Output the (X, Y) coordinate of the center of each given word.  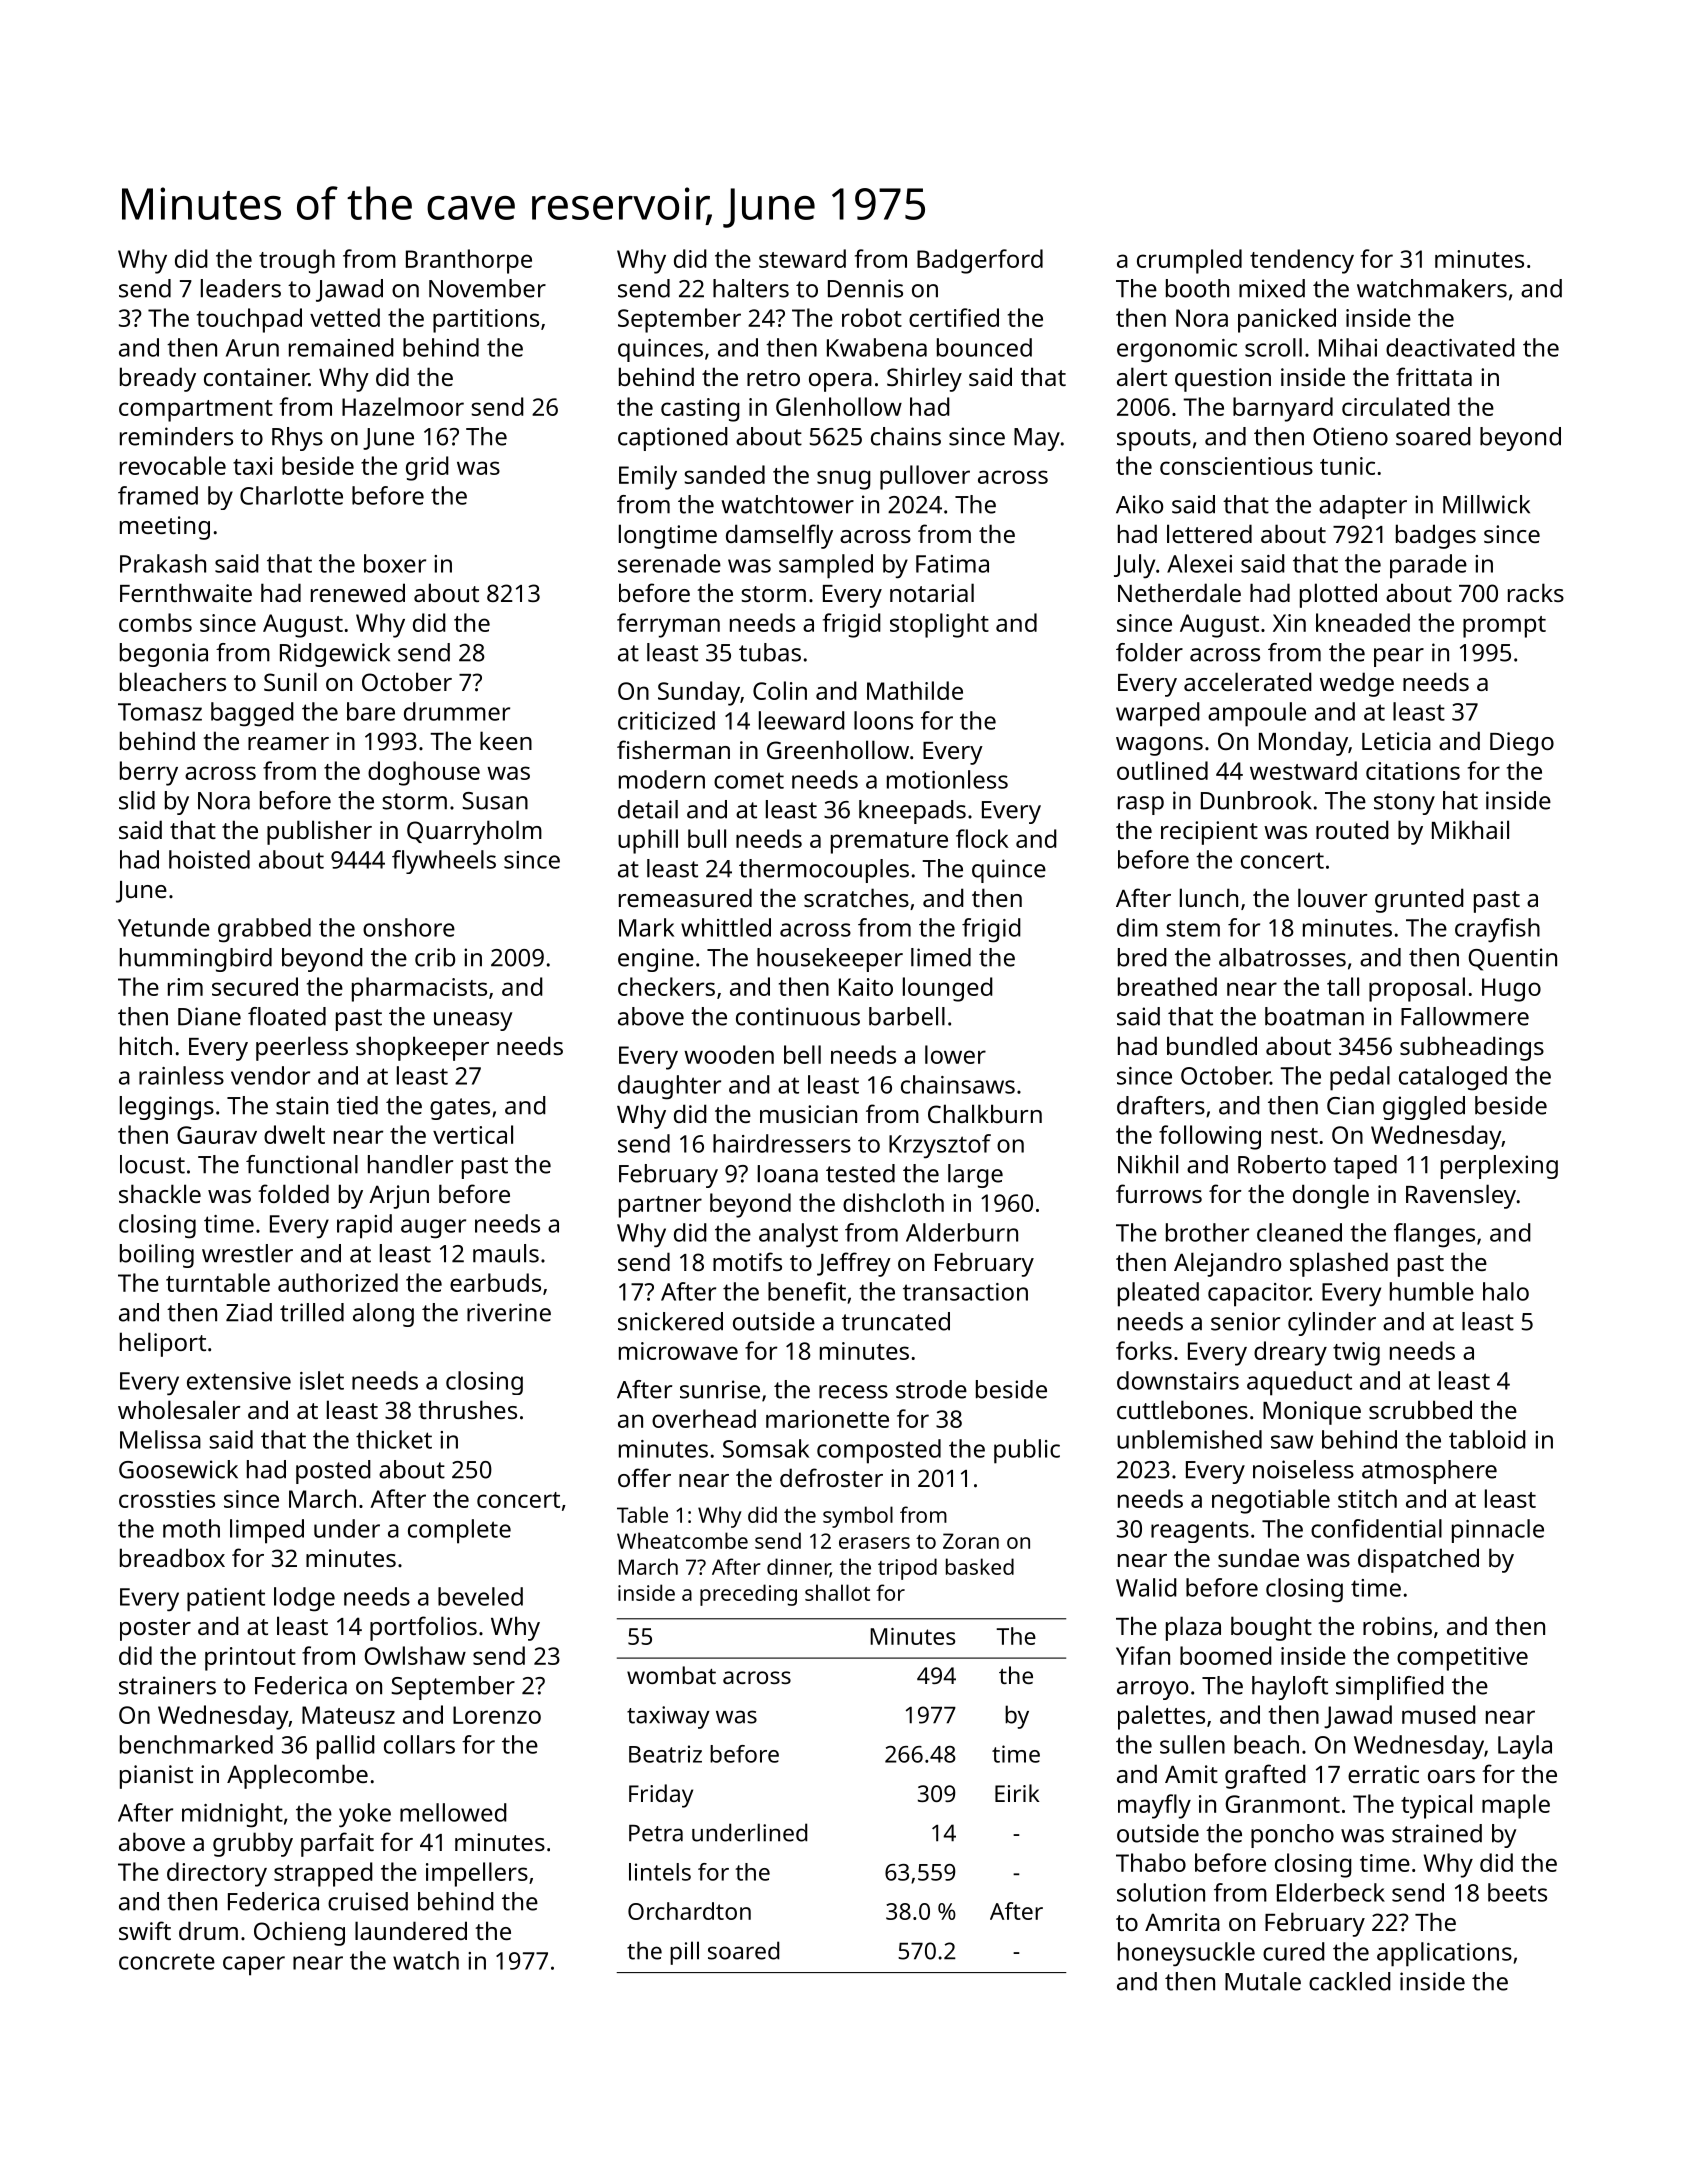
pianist (156, 1777)
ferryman (668, 625)
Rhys (297, 439)
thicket (394, 1439)
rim (185, 987)
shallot (837, 1592)
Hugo (1511, 990)
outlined (1162, 770)
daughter (669, 1087)
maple (1516, 1806)
